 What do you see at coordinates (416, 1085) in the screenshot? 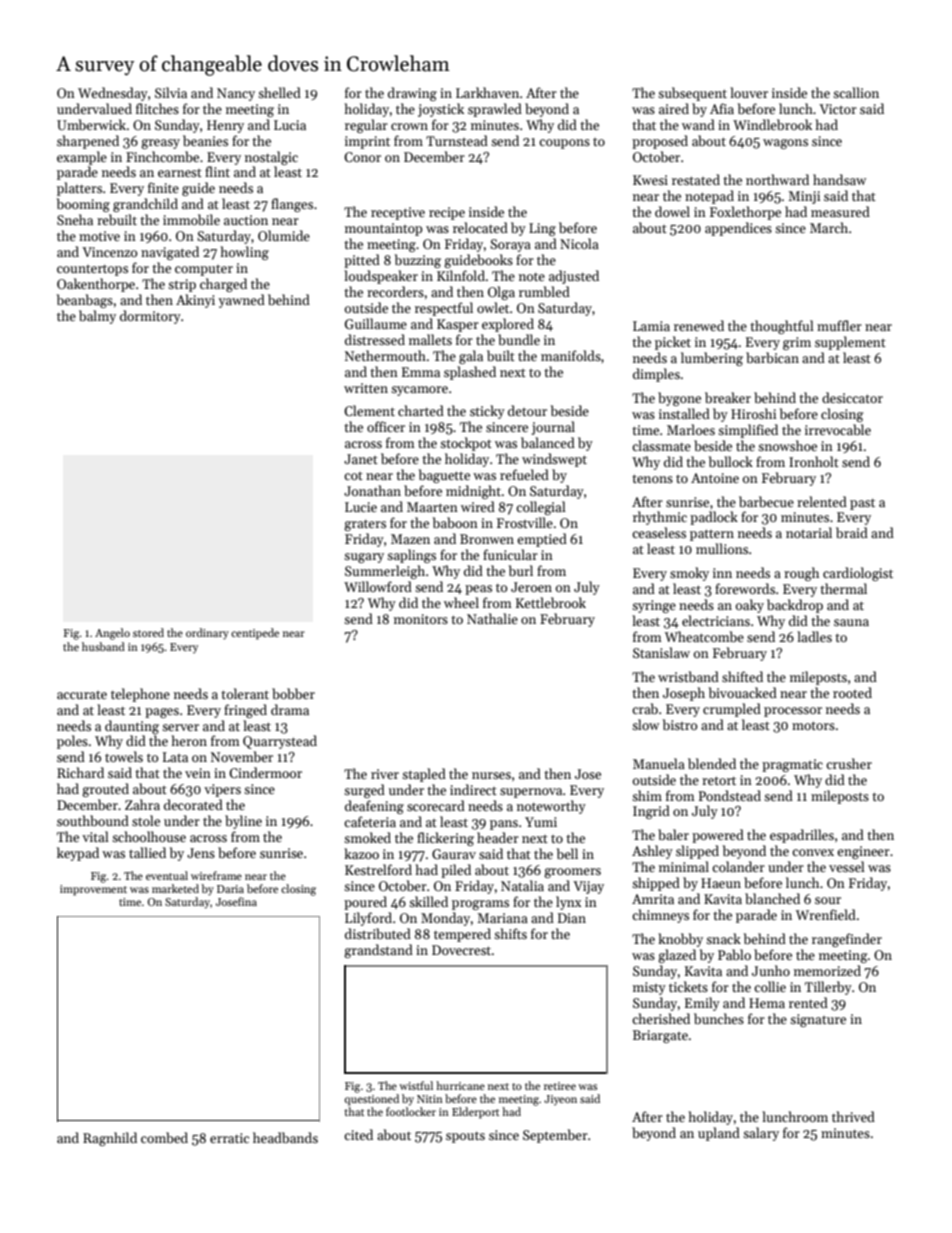
I see `wistful` at bounding box center [416, 1085].
